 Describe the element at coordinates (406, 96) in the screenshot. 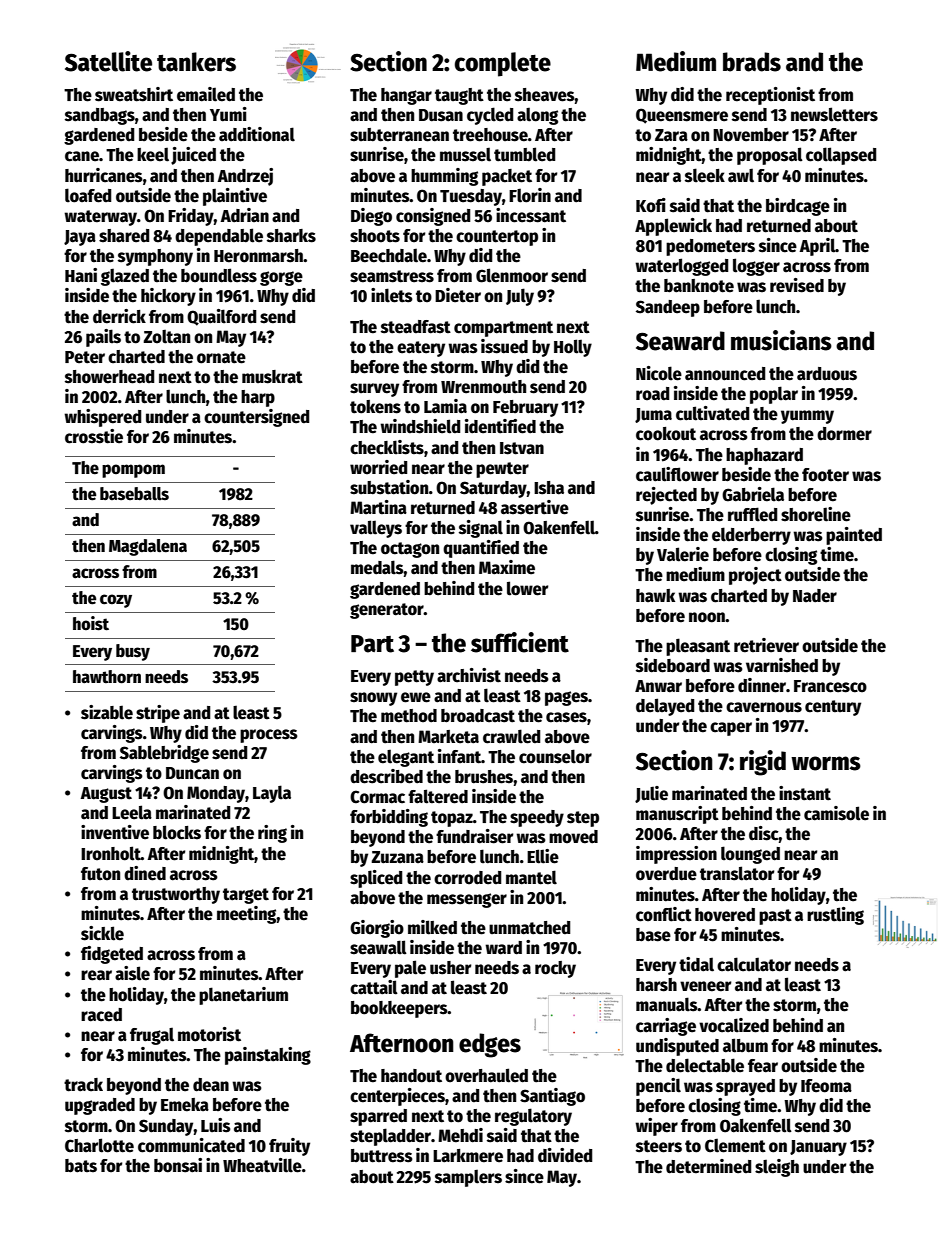

I see `hangar` at that location.
